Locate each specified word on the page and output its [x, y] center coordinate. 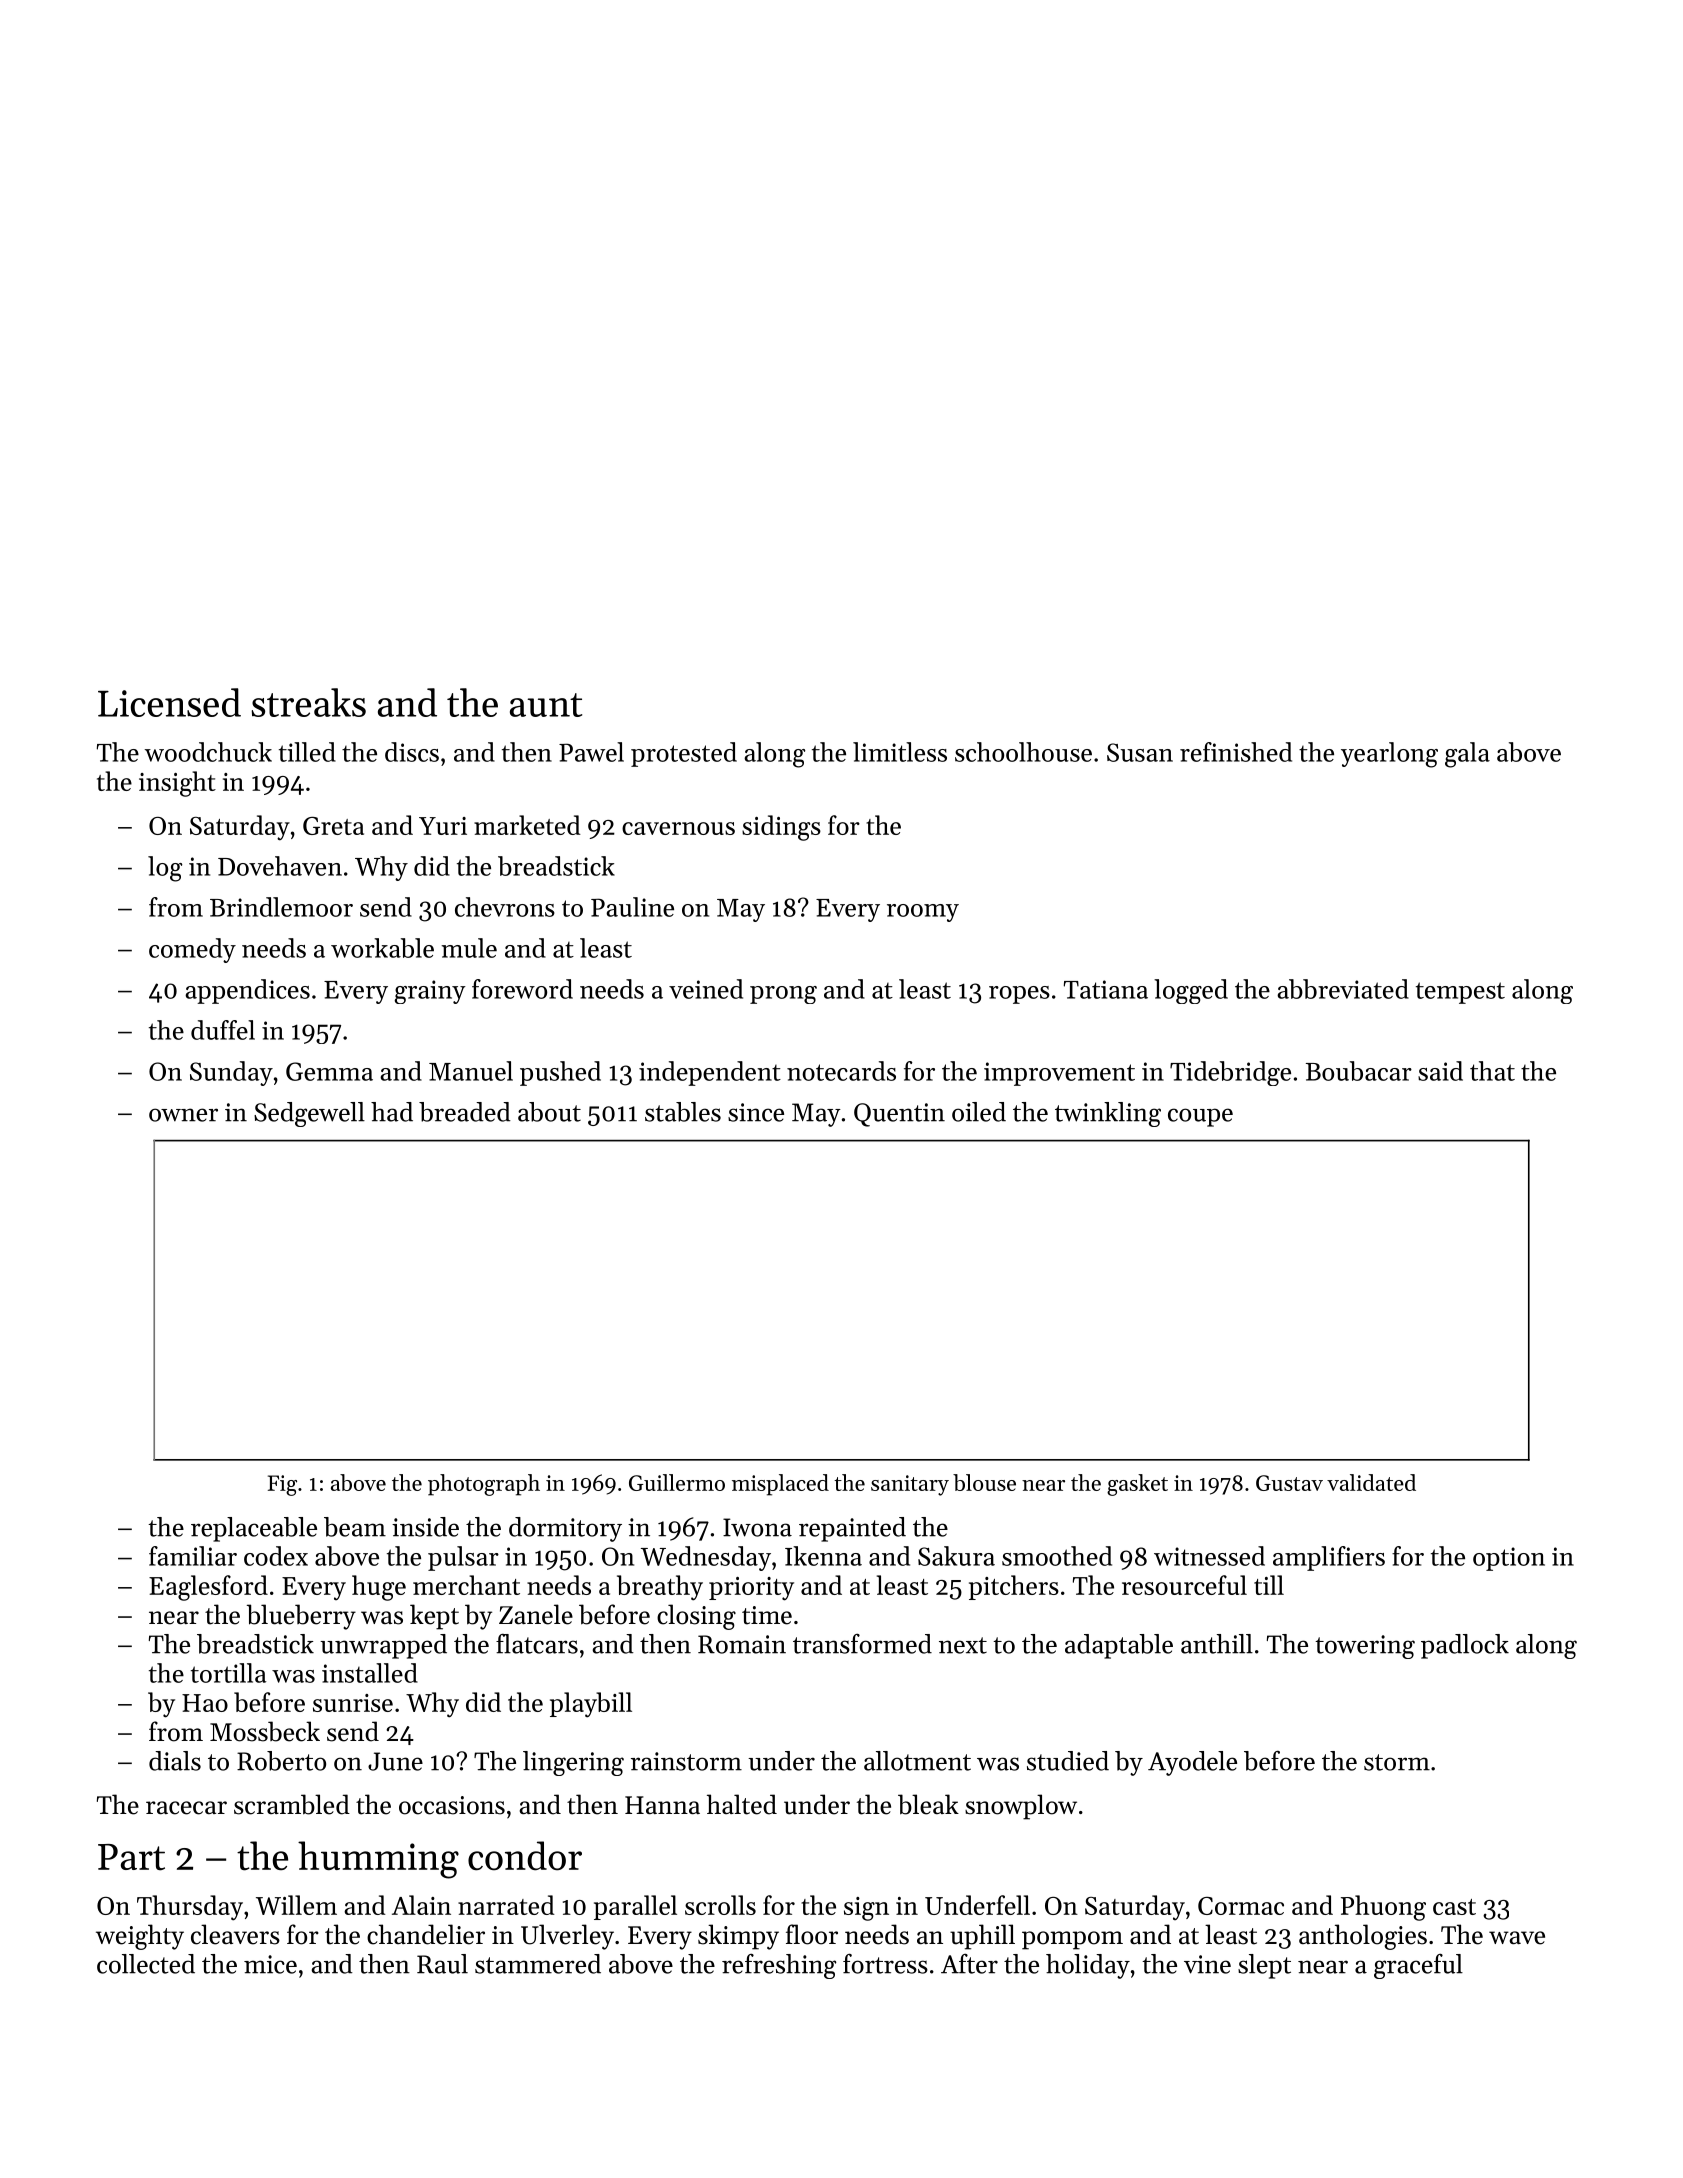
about [549, 1112]
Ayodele [1192, 1763]
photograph [484, 1485]
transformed [862, 1644]
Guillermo [677, 1482]
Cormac [1241, 1906]
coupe [1200, 1117]
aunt [546, 705]
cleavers [235, 1934]
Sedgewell [309, 1114]
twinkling [1108, 1114]
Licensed [169, 702]
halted [742, 1804]
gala [1467, 755]
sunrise [353, 1703]
